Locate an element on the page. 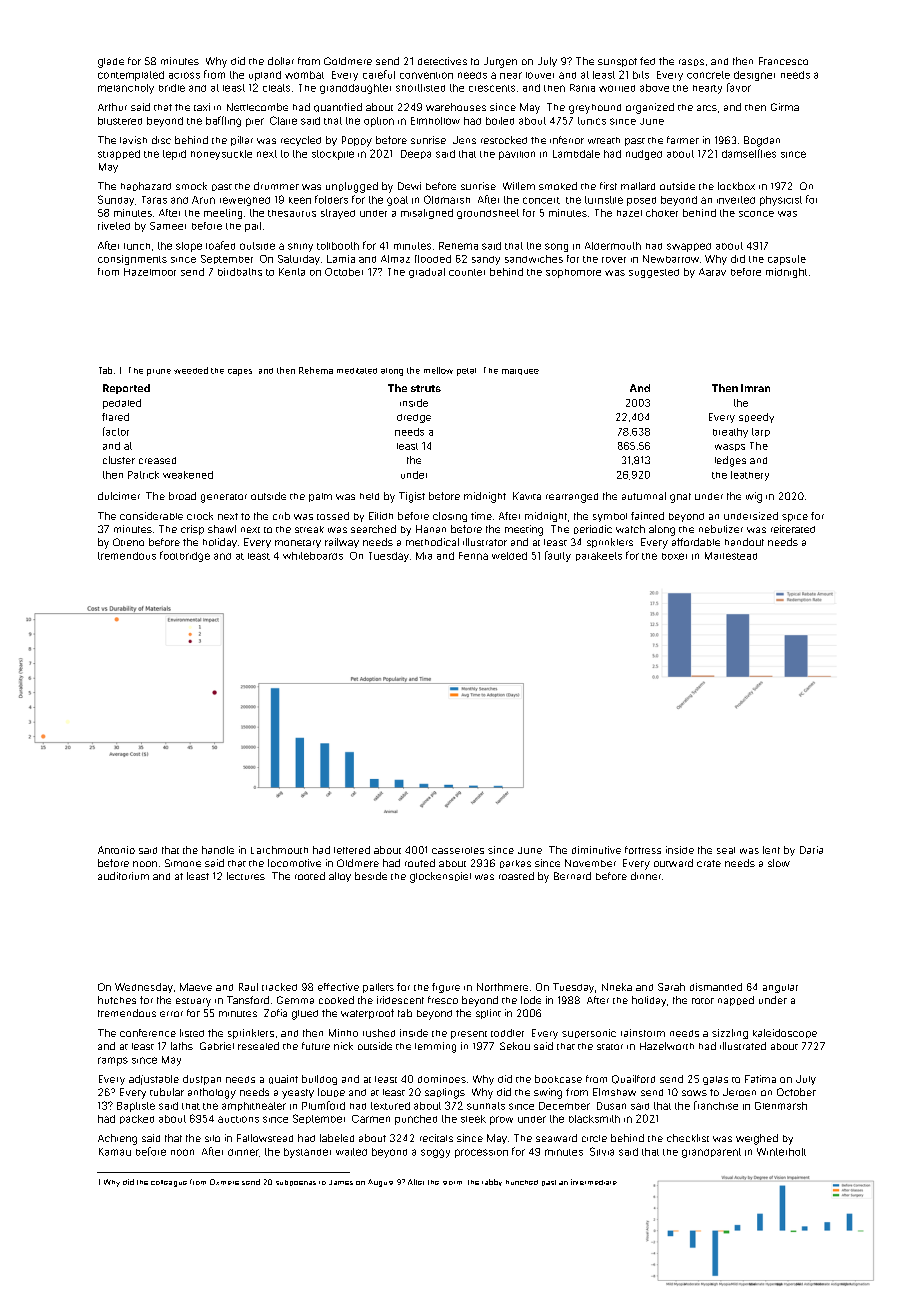  contemplated is located at coordinates (131, 76).
